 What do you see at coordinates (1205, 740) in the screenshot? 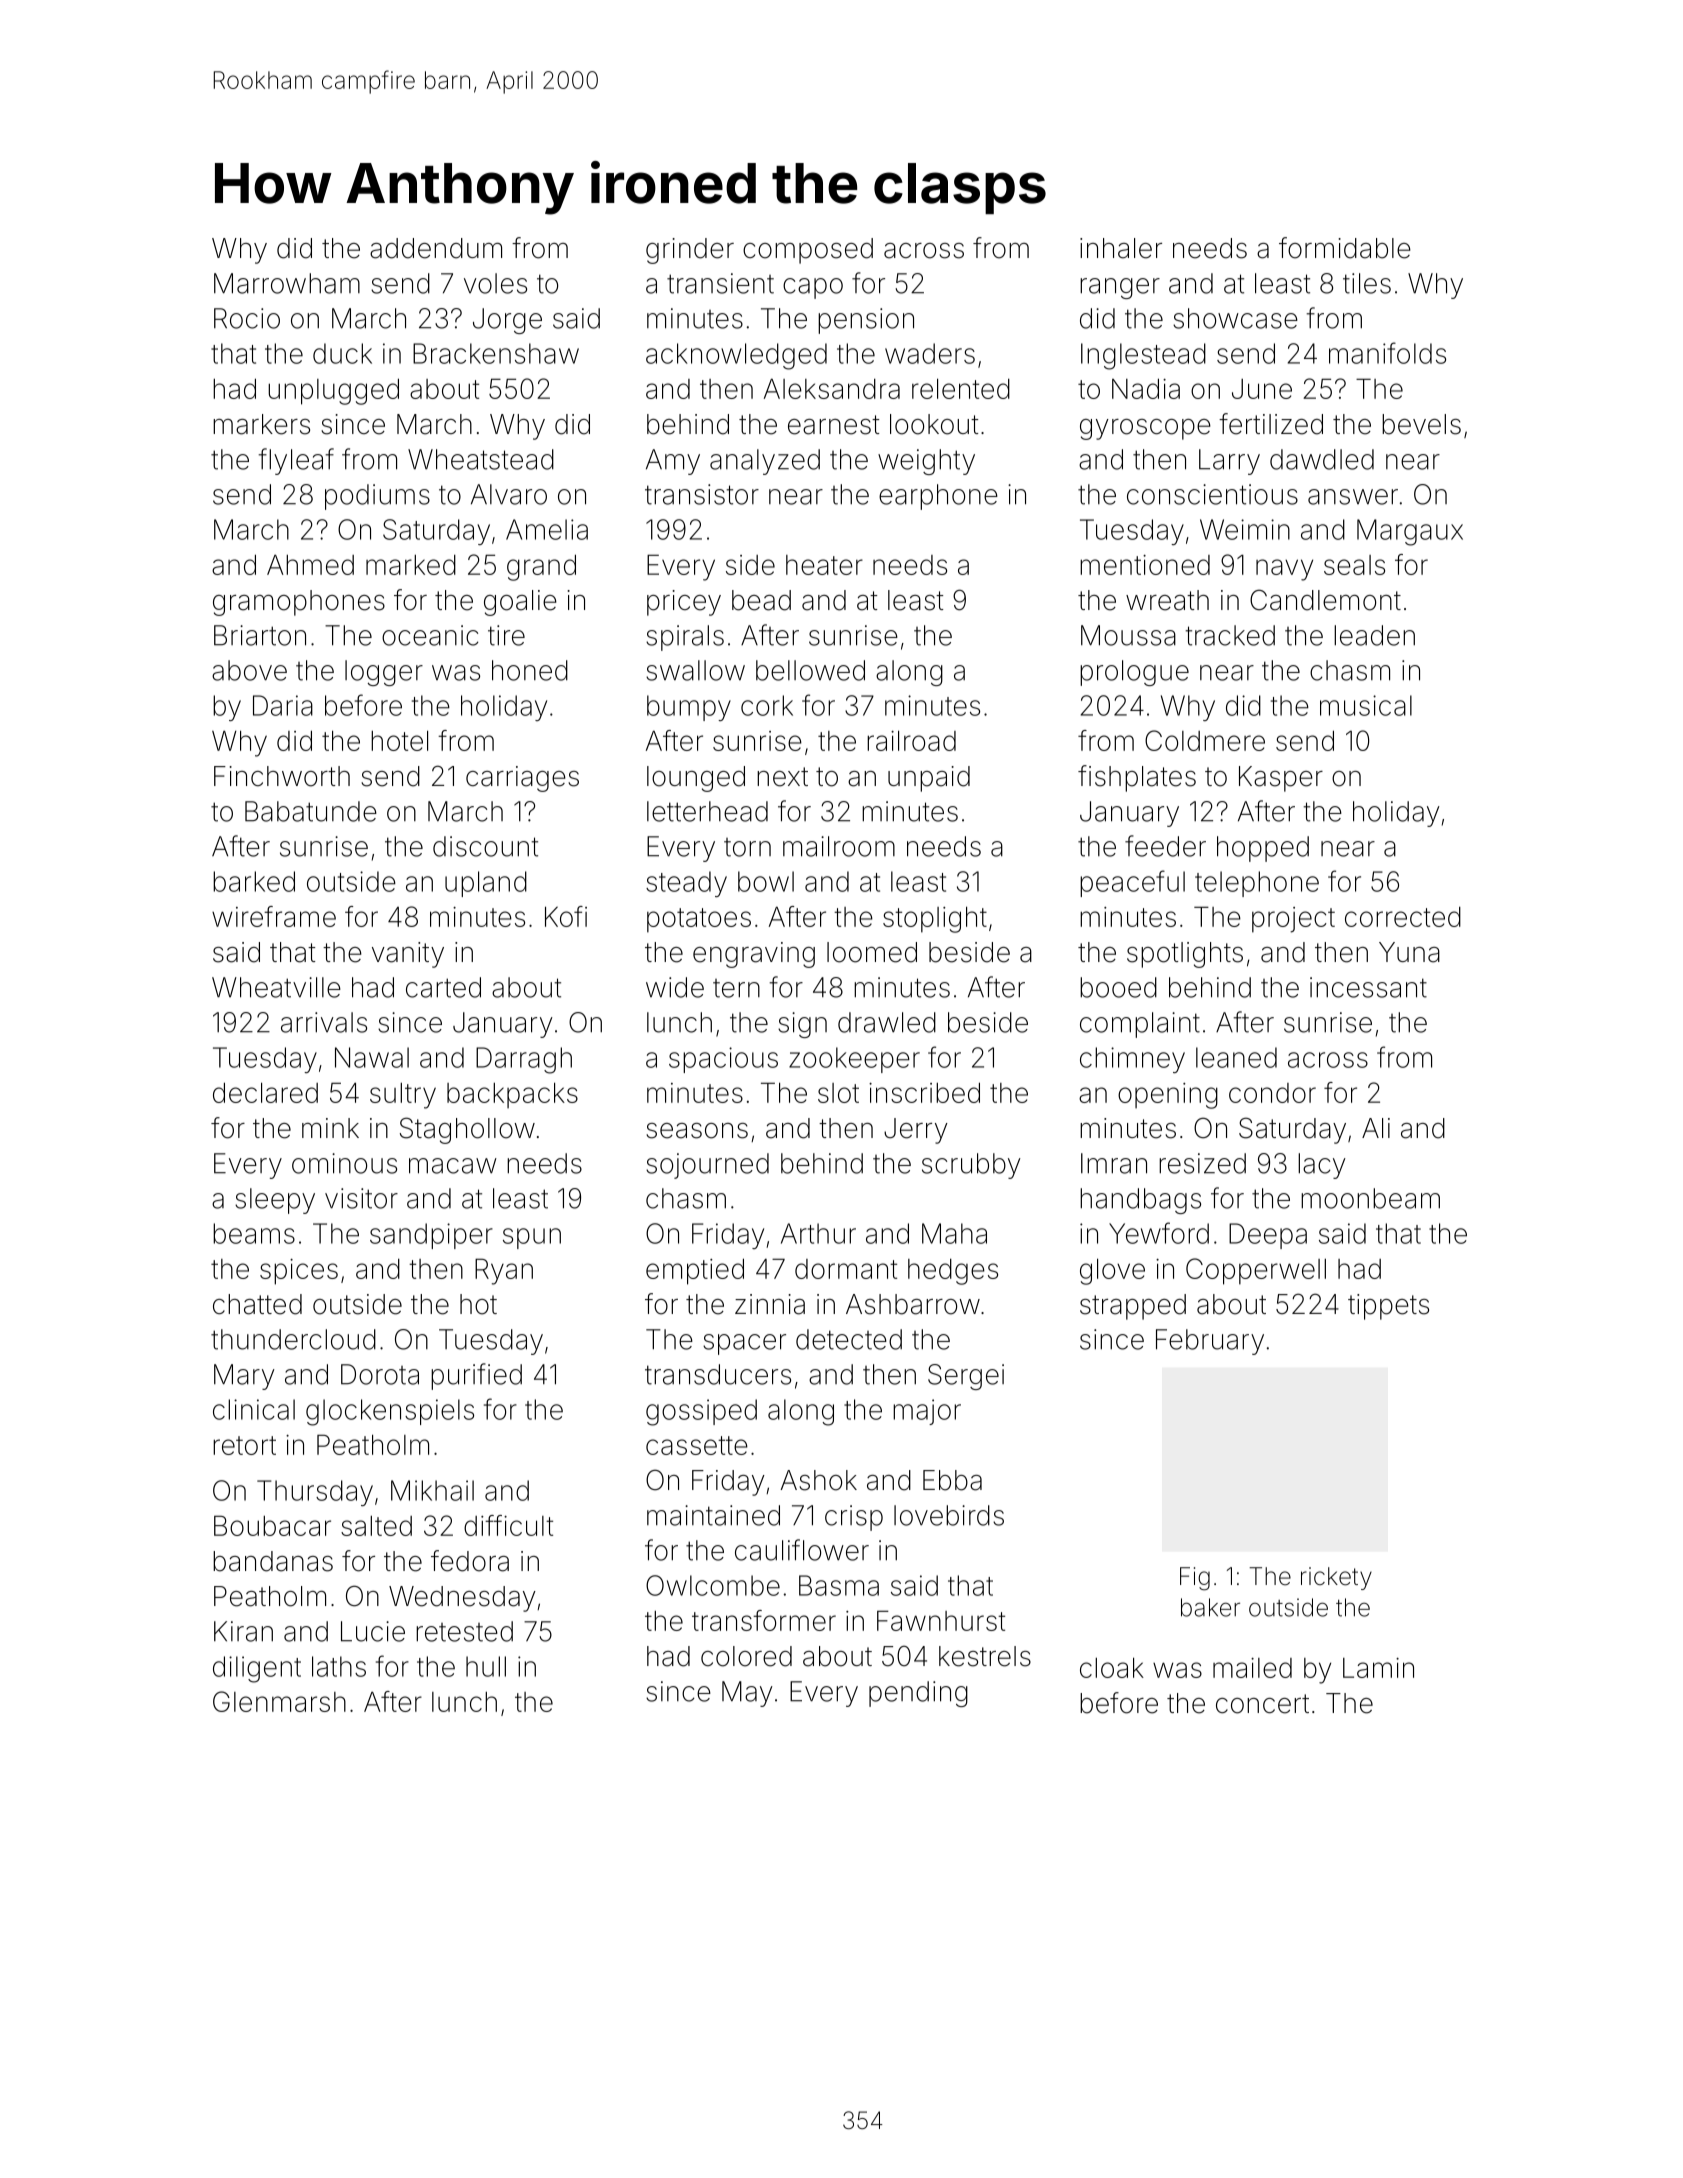
I see `Coldmere` at bounding box center [1205, 740].
